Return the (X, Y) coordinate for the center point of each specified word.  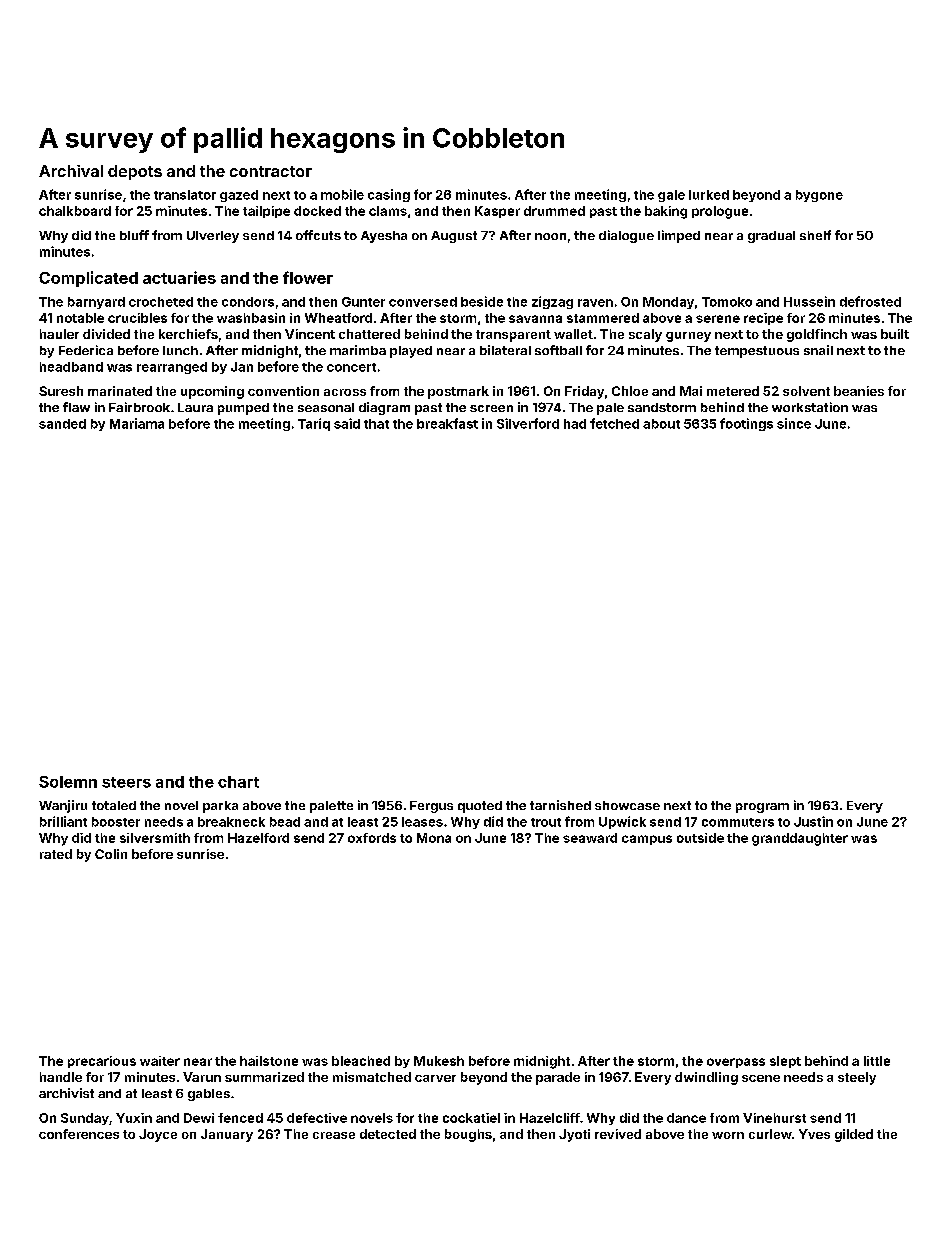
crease (334, 1135)
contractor (271, 171)
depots (135, 172)
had (575, 424)
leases (422, 822)
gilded (854, 1135)
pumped (243, 409)
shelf (815, 235)
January (227, 1135)
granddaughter (800, 839)
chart (238, 782)
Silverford (528, 423)
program (762, 808)
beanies (859, 391)
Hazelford (258, 838)
